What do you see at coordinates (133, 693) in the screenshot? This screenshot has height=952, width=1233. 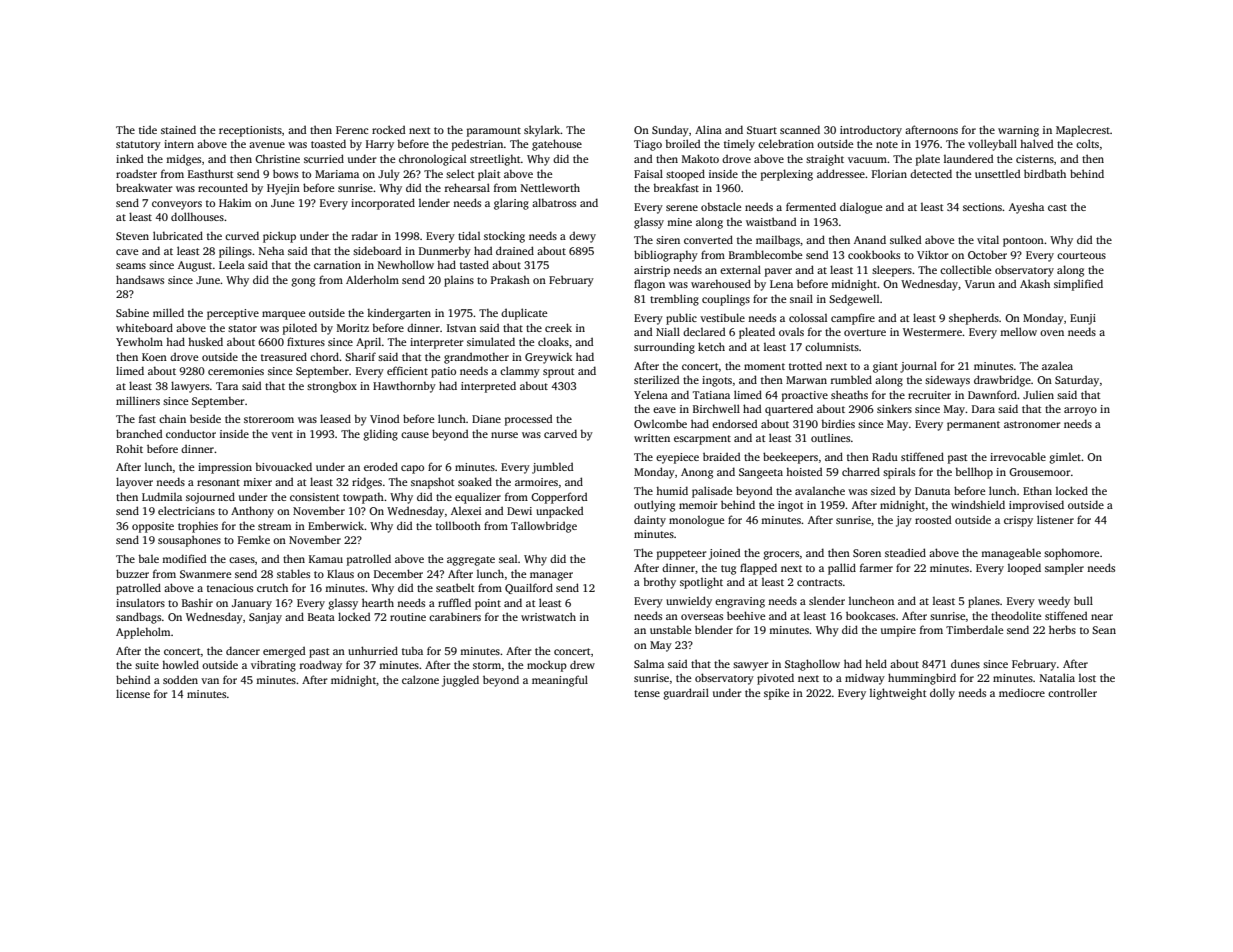 I see `license` at bounding box center [133, 693].
